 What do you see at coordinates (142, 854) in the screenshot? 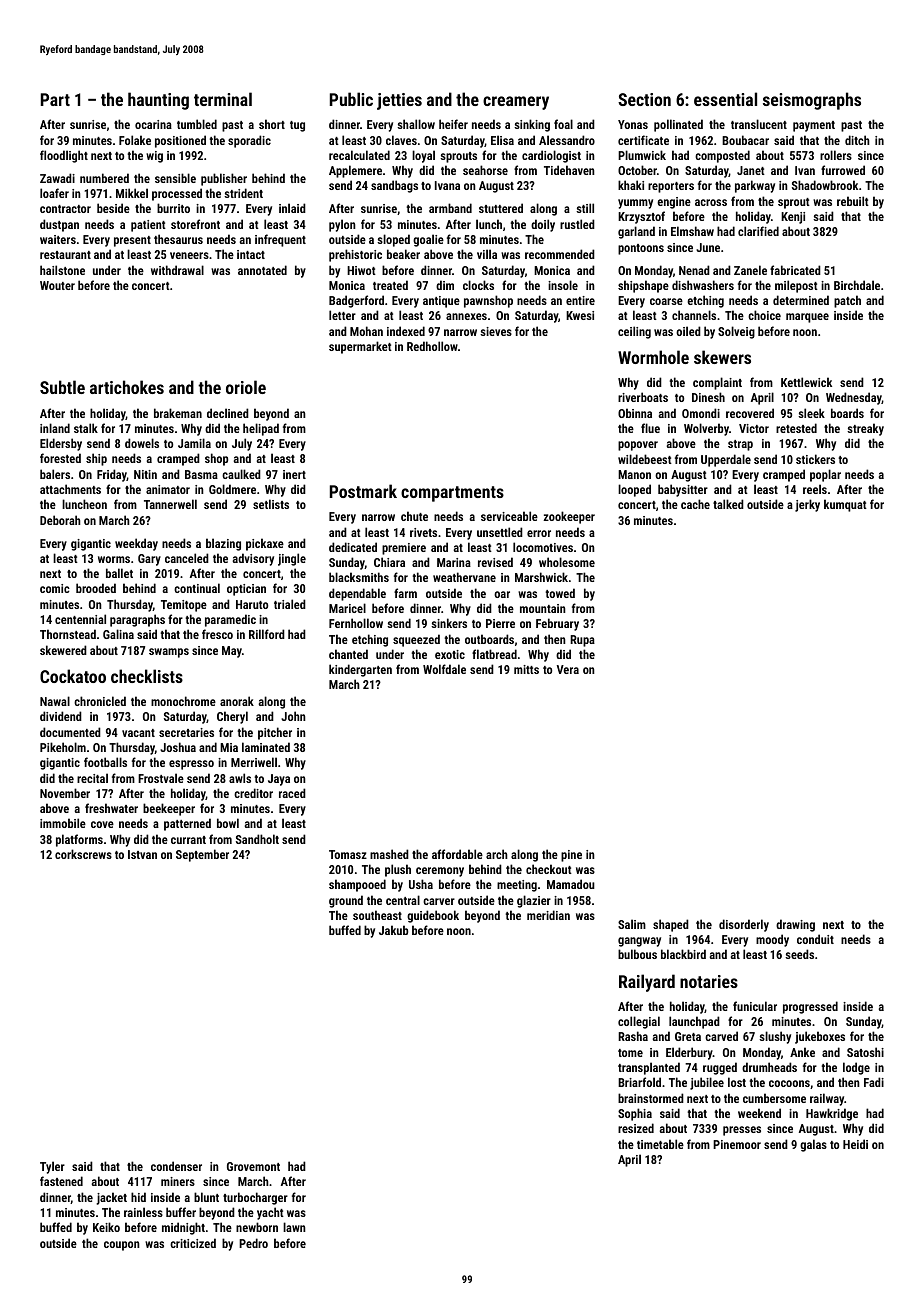
I see `Istvan` at bounding box center [142, 854].
